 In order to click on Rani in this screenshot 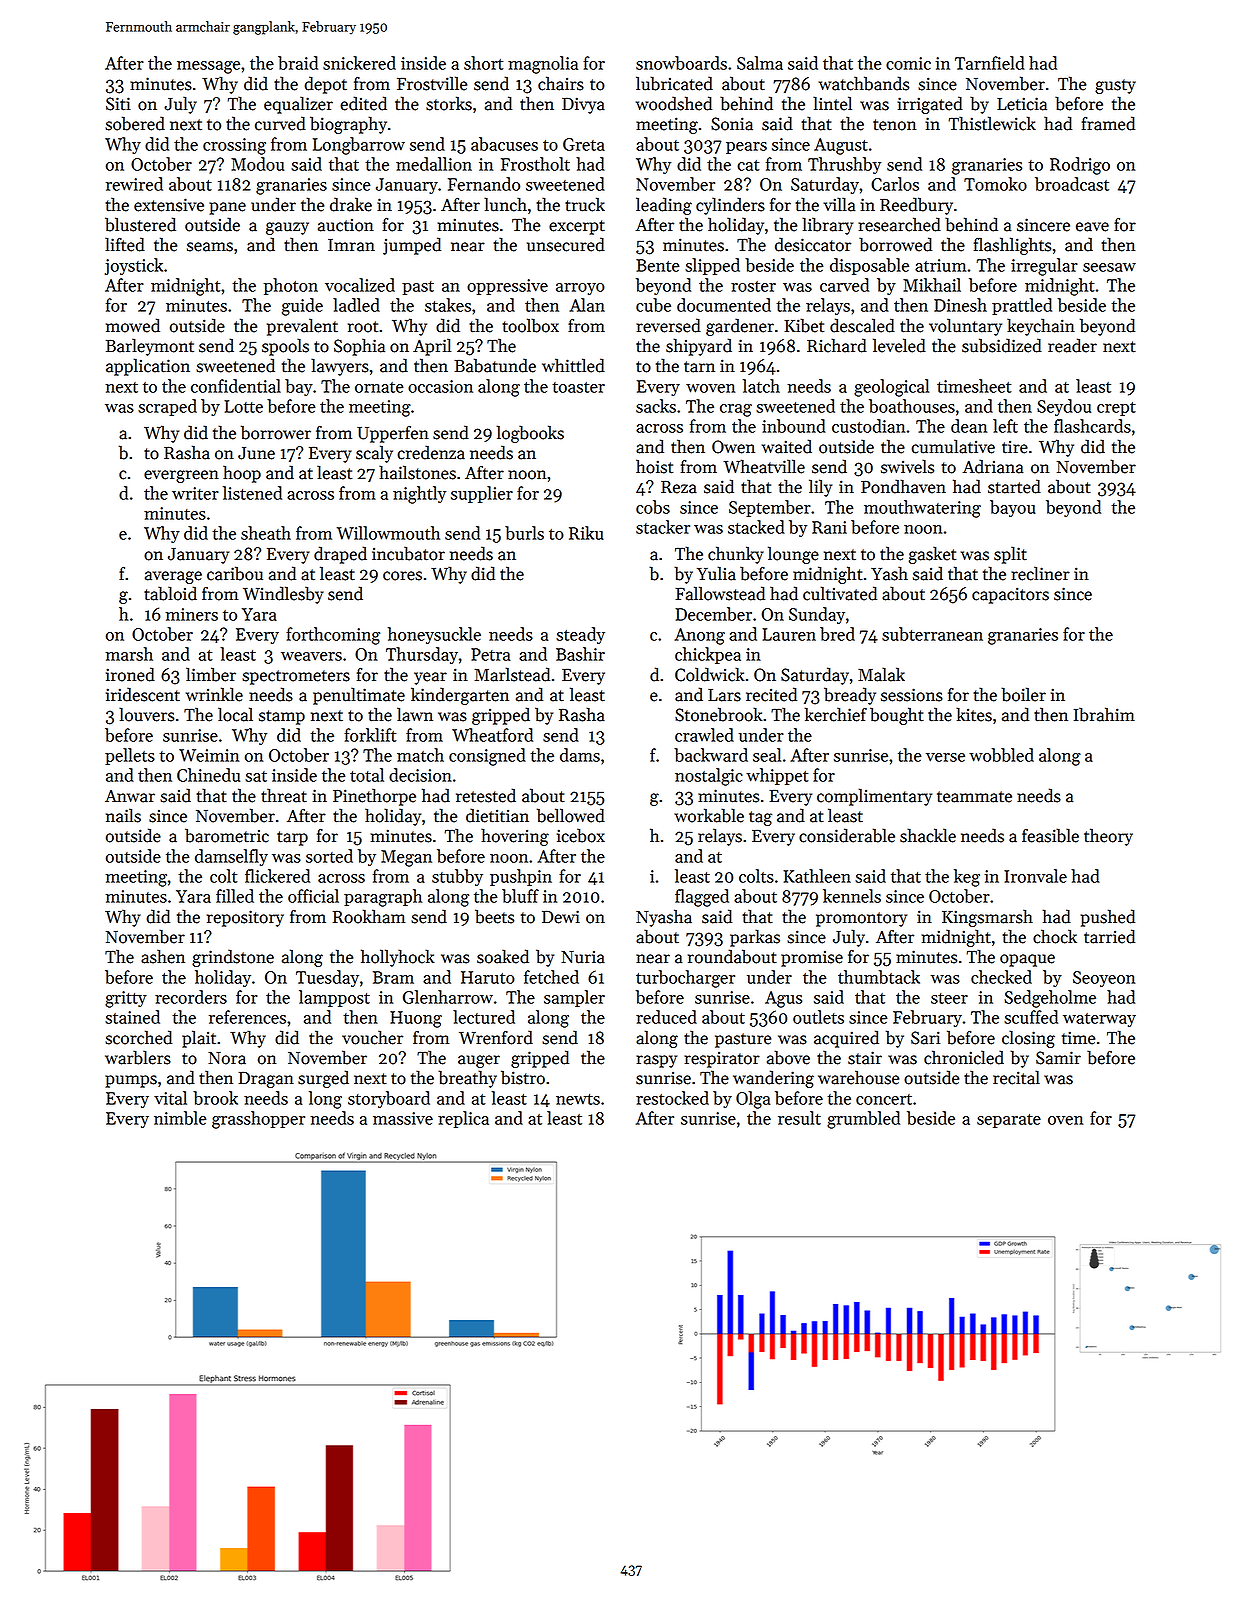, I will do `click(829, 527)`.
